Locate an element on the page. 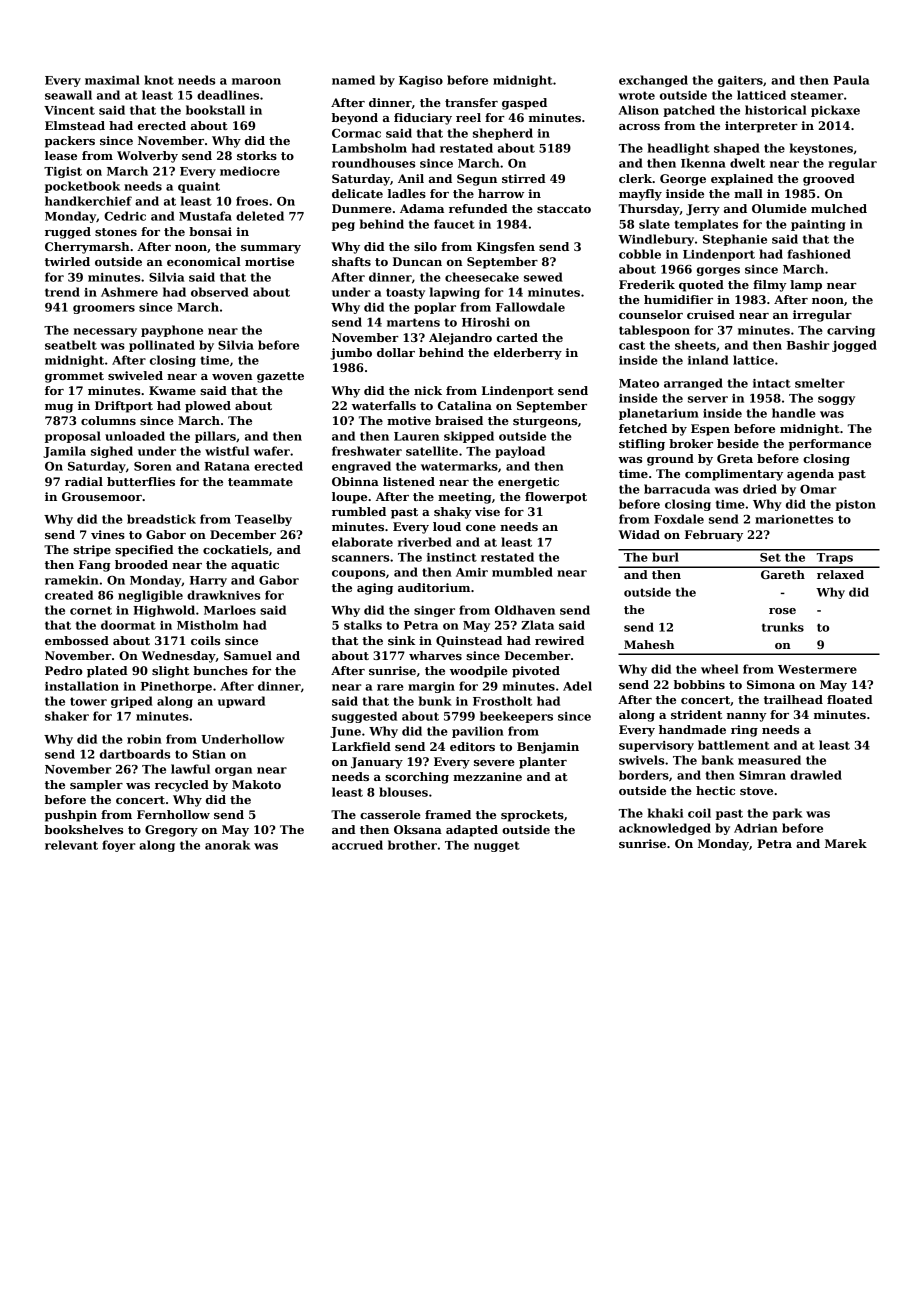 This page has height=1308, width=924. scanners is located at coordinates (360, 558).
